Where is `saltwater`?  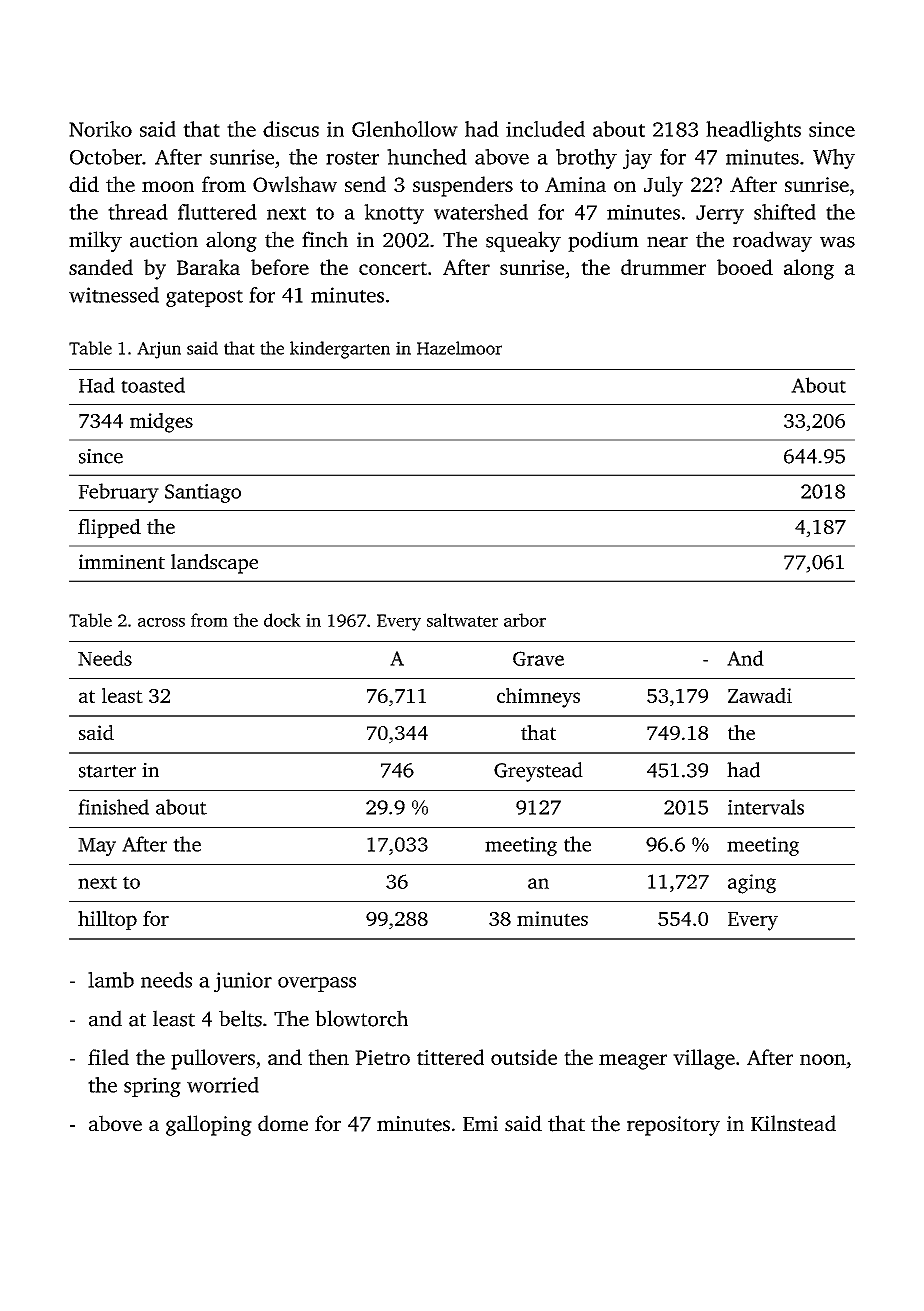
saltwater is located at coordinates (462, 620).
